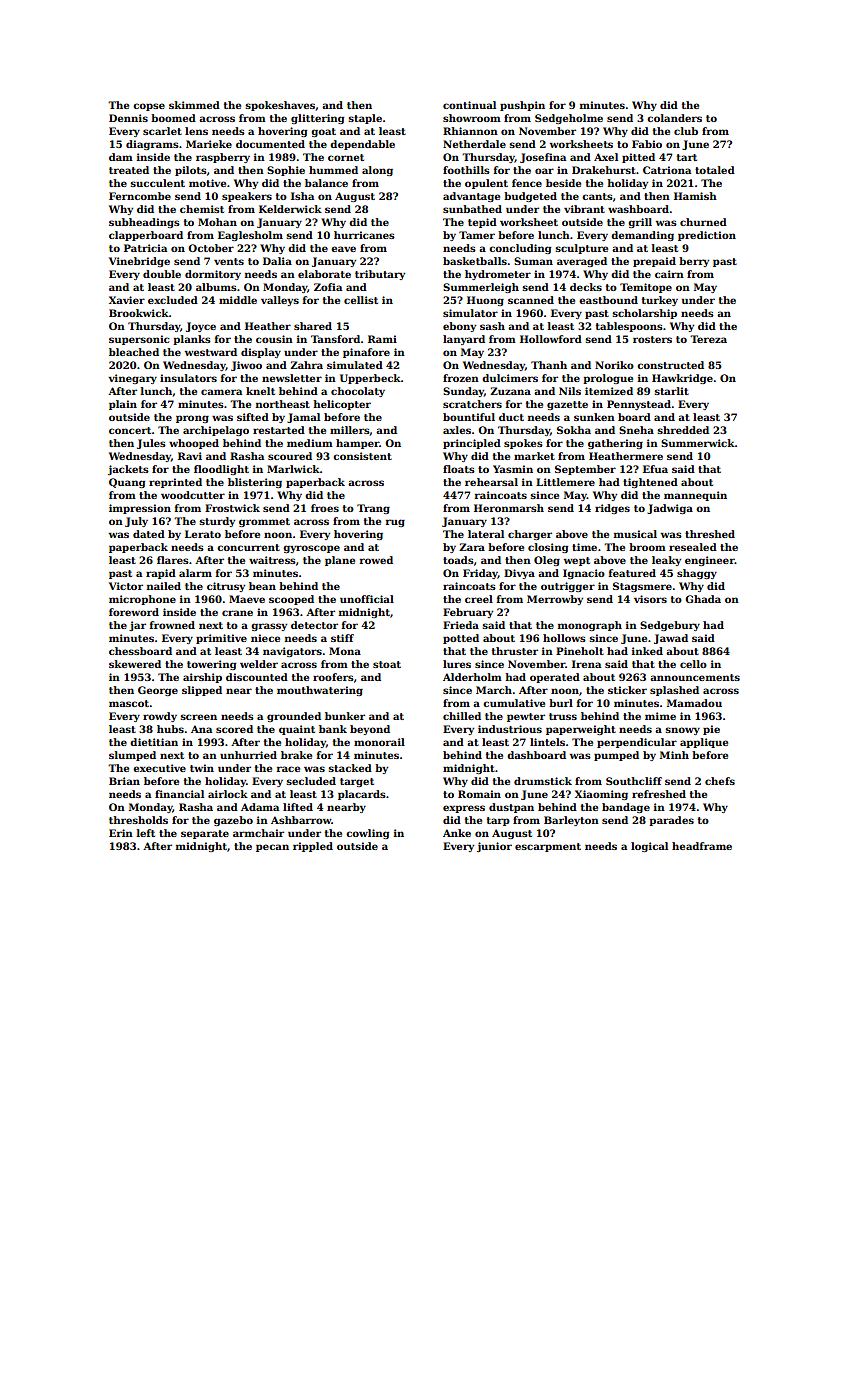 Image resolution: width=849 pixels, height=1400 pixels. What do you see at coordinates (132, 756) in the page?
I see `slumped` at bounding box center [132, 756].
